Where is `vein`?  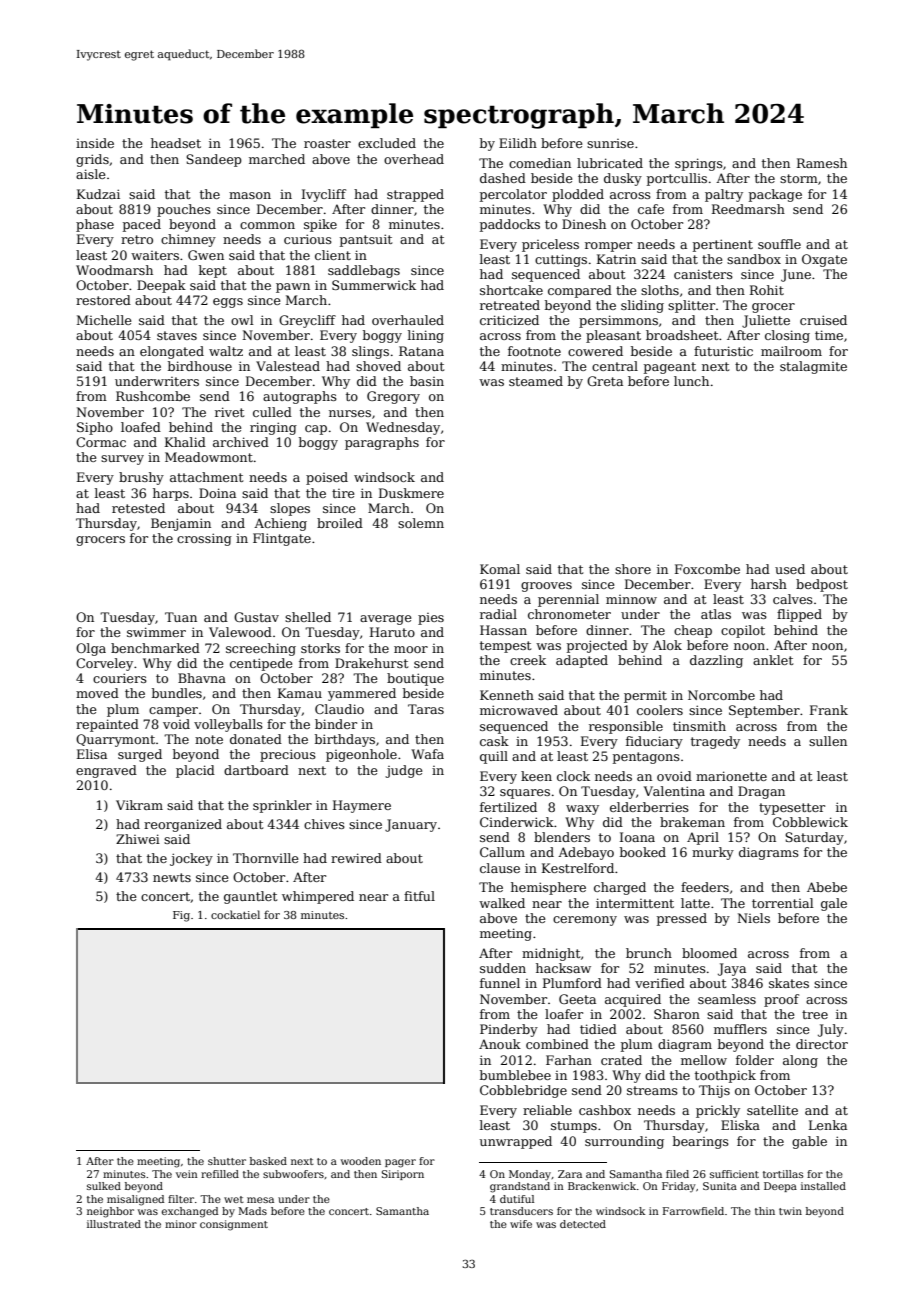
vein is located at coordinates (187, 1174).
